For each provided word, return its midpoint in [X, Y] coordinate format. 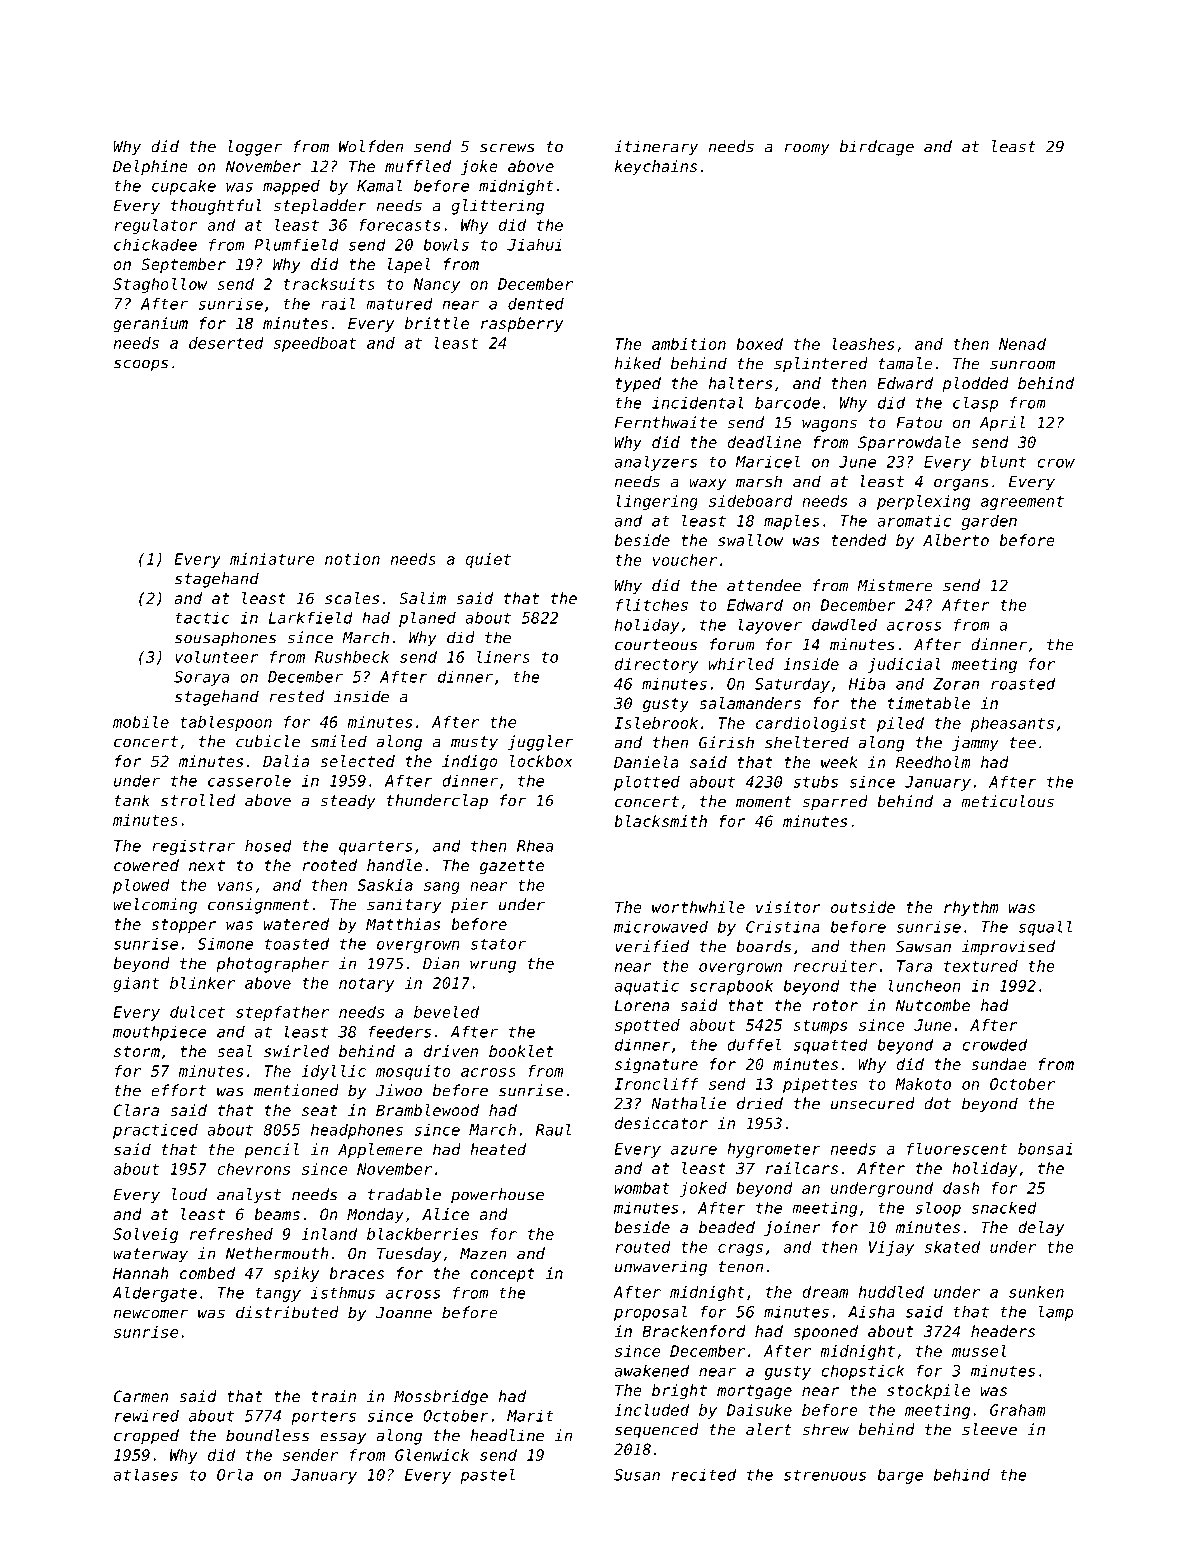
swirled [296, 1051]
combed [207, 1273]
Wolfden [371, 146]
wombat [642, 1188]
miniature [272, 559]
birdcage [877, 148]
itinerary [656, 148]
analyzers [655, 463]
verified [652, 946]
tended [859, 540]
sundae [999, 1064]
